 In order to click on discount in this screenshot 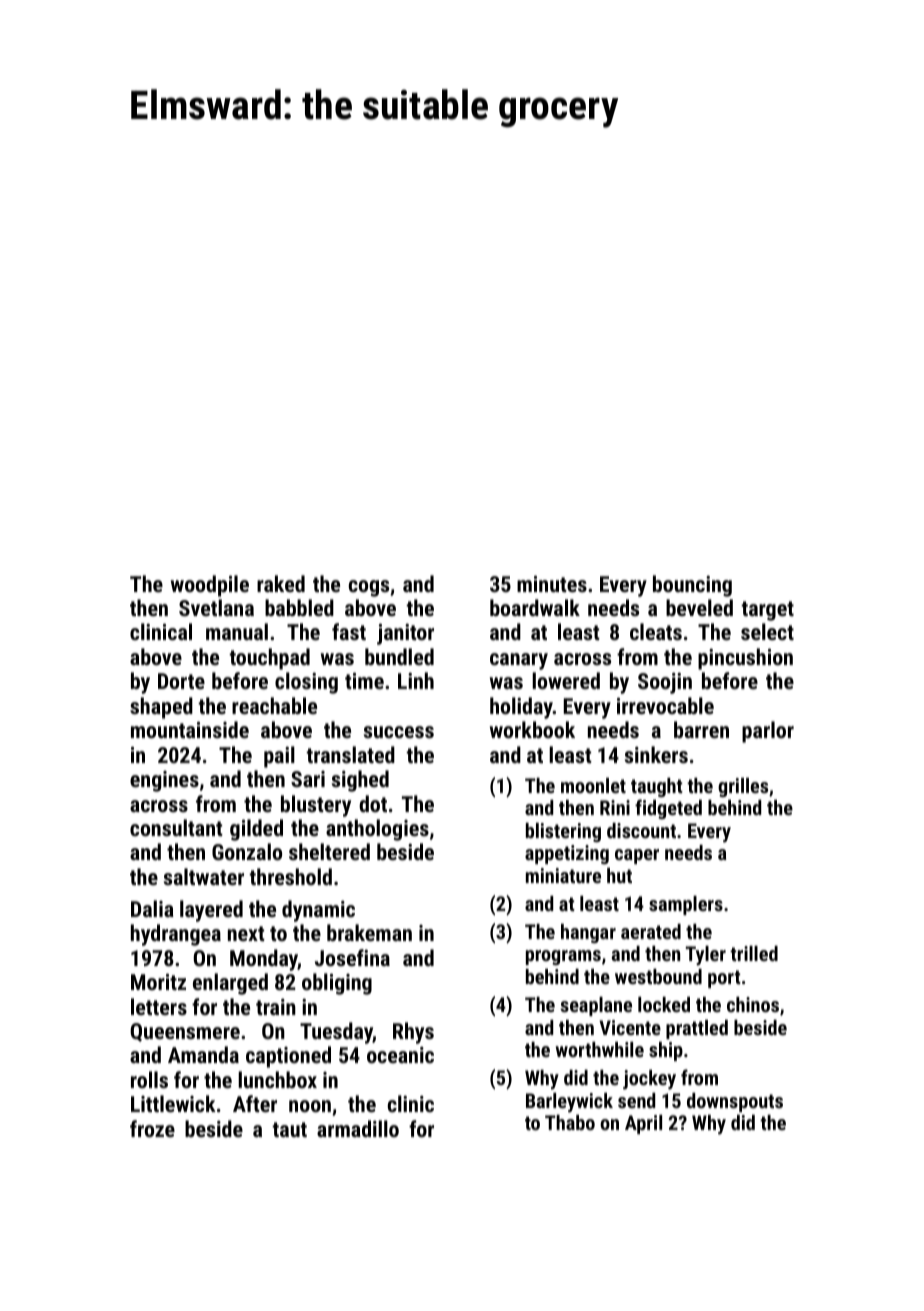, I will do `click(641, 830)`.
